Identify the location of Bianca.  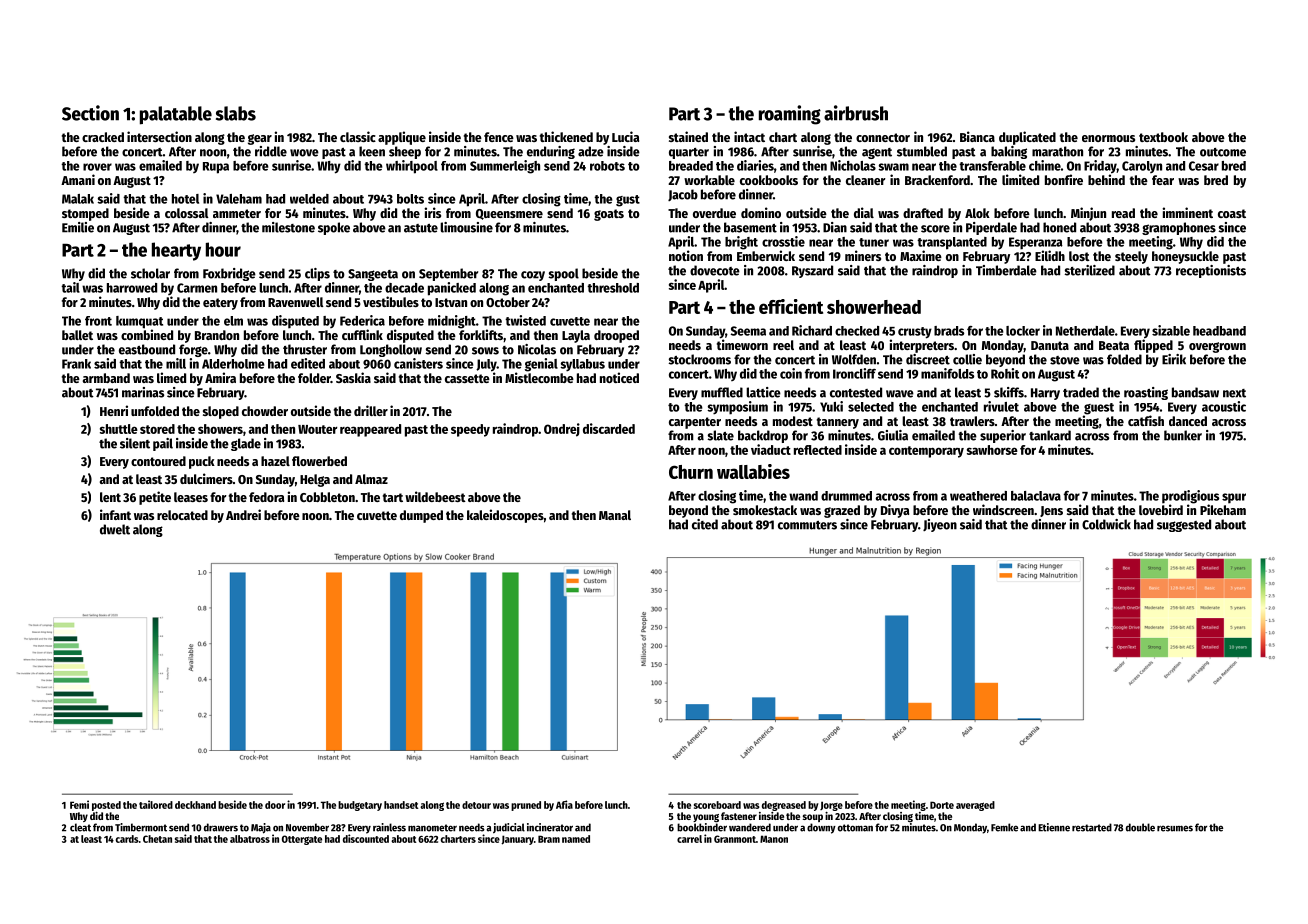
(977, 136).
